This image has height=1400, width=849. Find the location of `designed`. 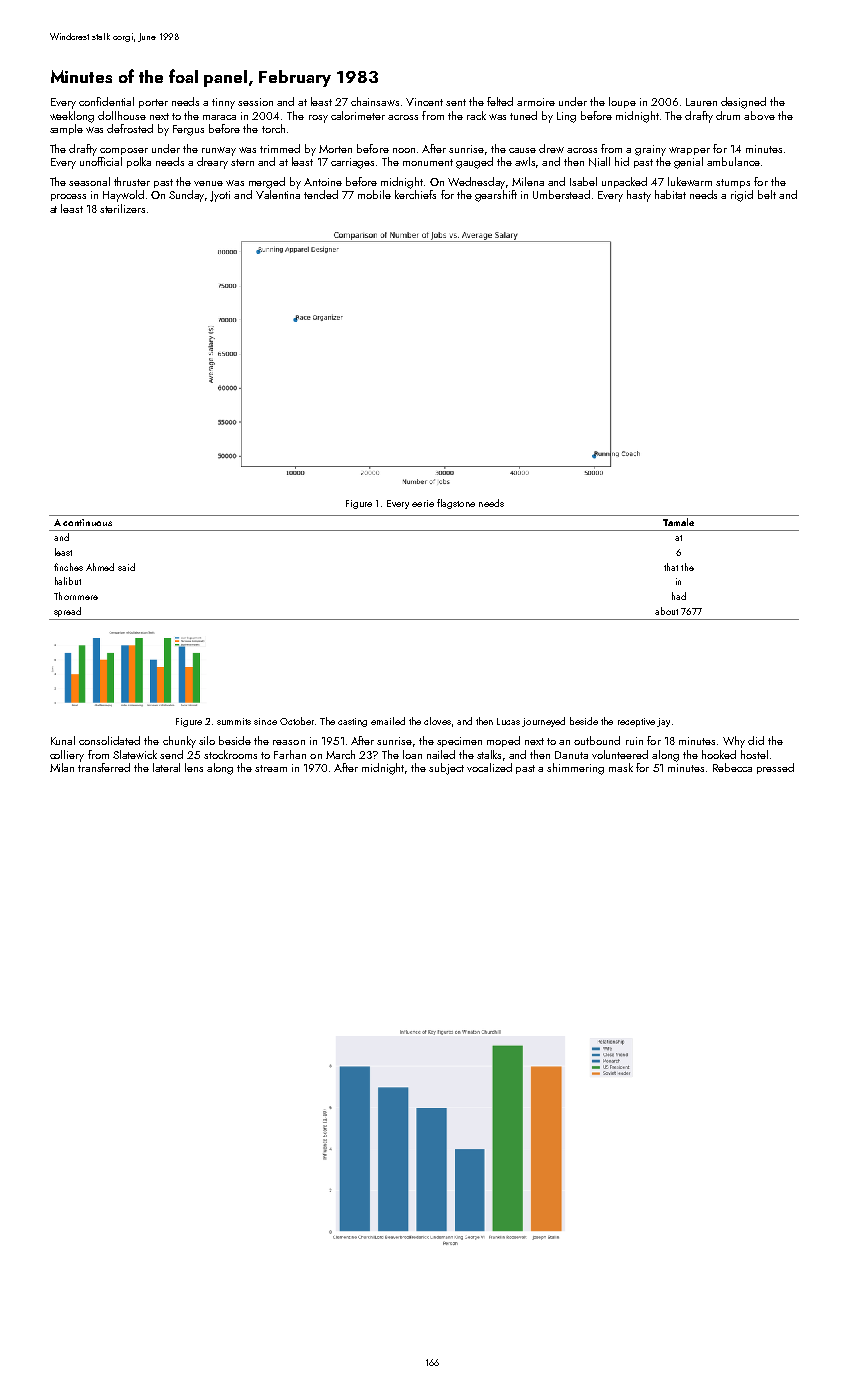

designed is located at coordinates (743, 103).
